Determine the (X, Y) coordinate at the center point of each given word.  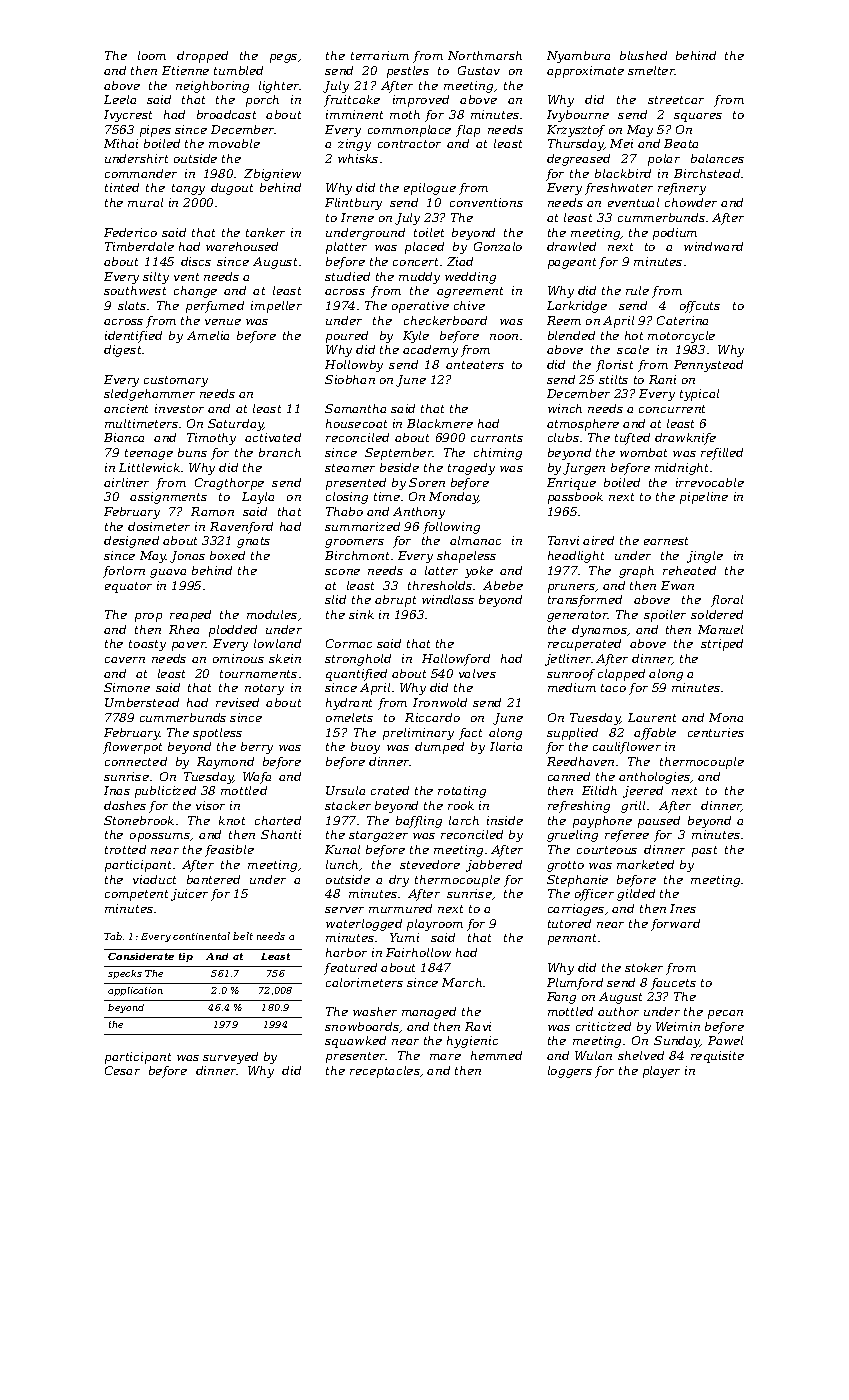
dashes (125, 805)
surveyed (230, 1058)
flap (468, 131)
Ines (683, 908)
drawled (571, 246)
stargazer (378, 836)
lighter (279, 87)
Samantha (355, 408)
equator (128, 587)
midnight (681, 469)
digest (123, 351)
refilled (722, 454)
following (451, 528)
